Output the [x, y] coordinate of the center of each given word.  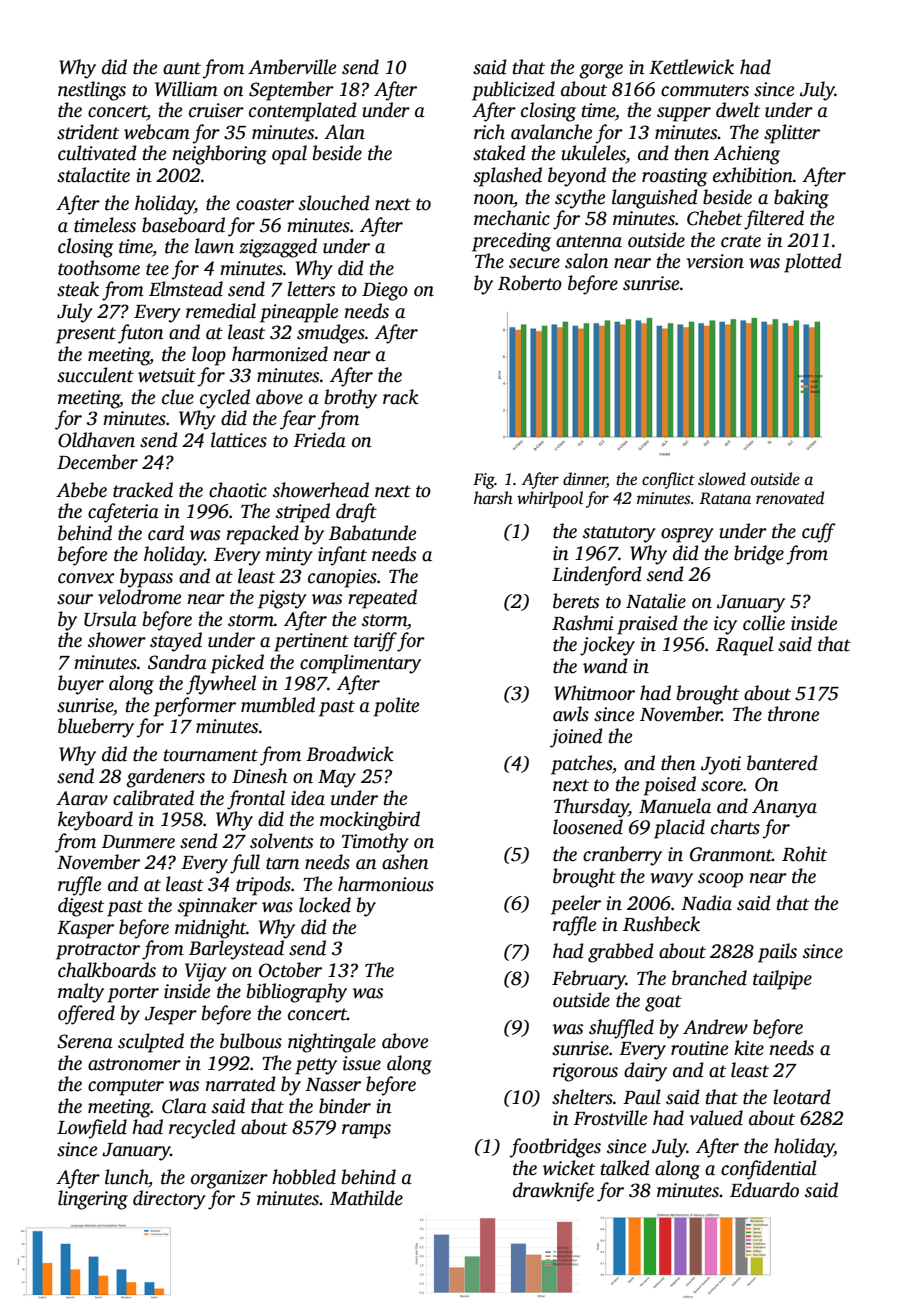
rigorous [585, 1072]
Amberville [292, 67]
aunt [182, 68]
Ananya [784, 808]
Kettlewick [691, 67]
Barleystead [236, 950]
